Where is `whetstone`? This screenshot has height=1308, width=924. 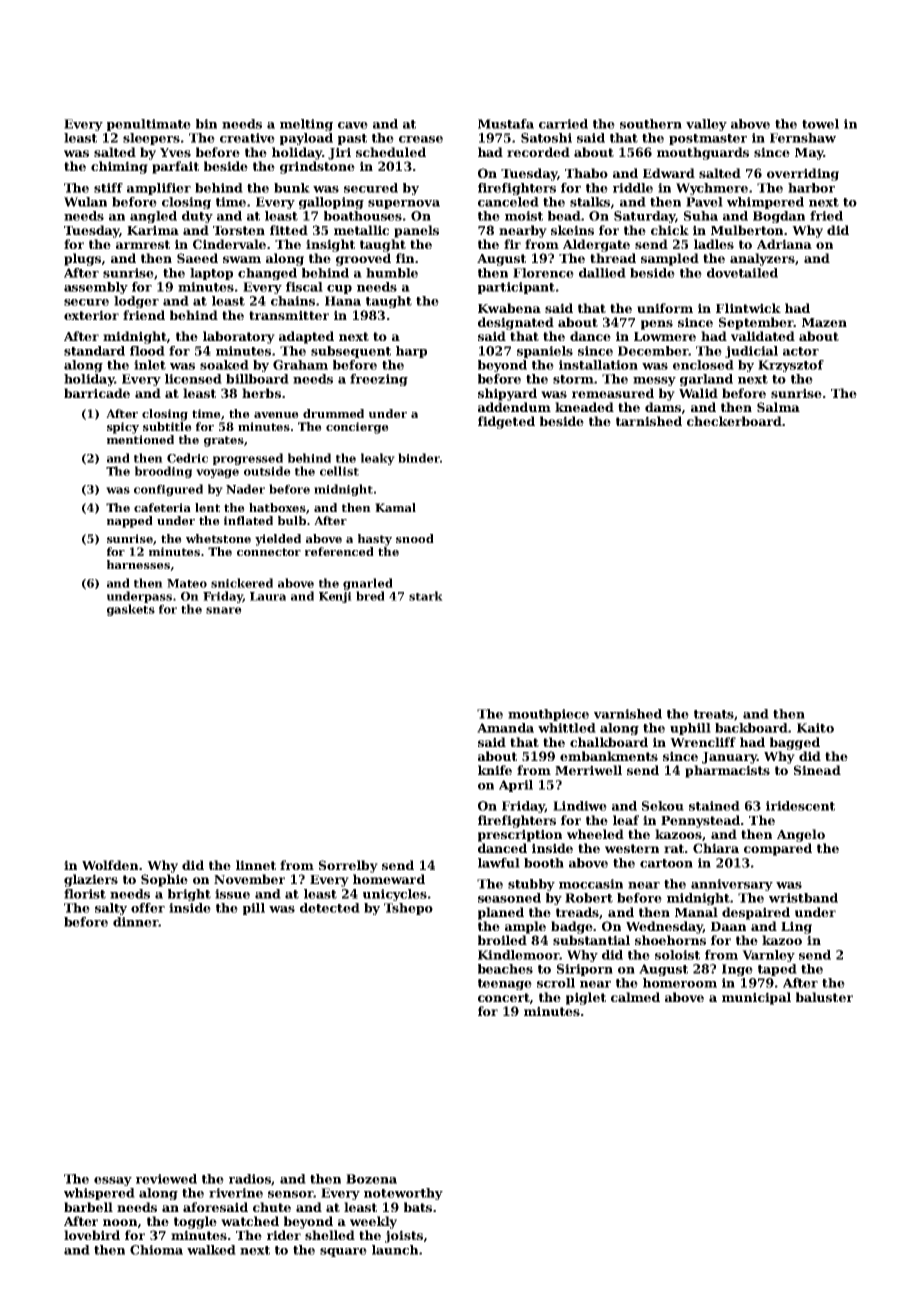
whetstone is located at coordinates (218, 538).
